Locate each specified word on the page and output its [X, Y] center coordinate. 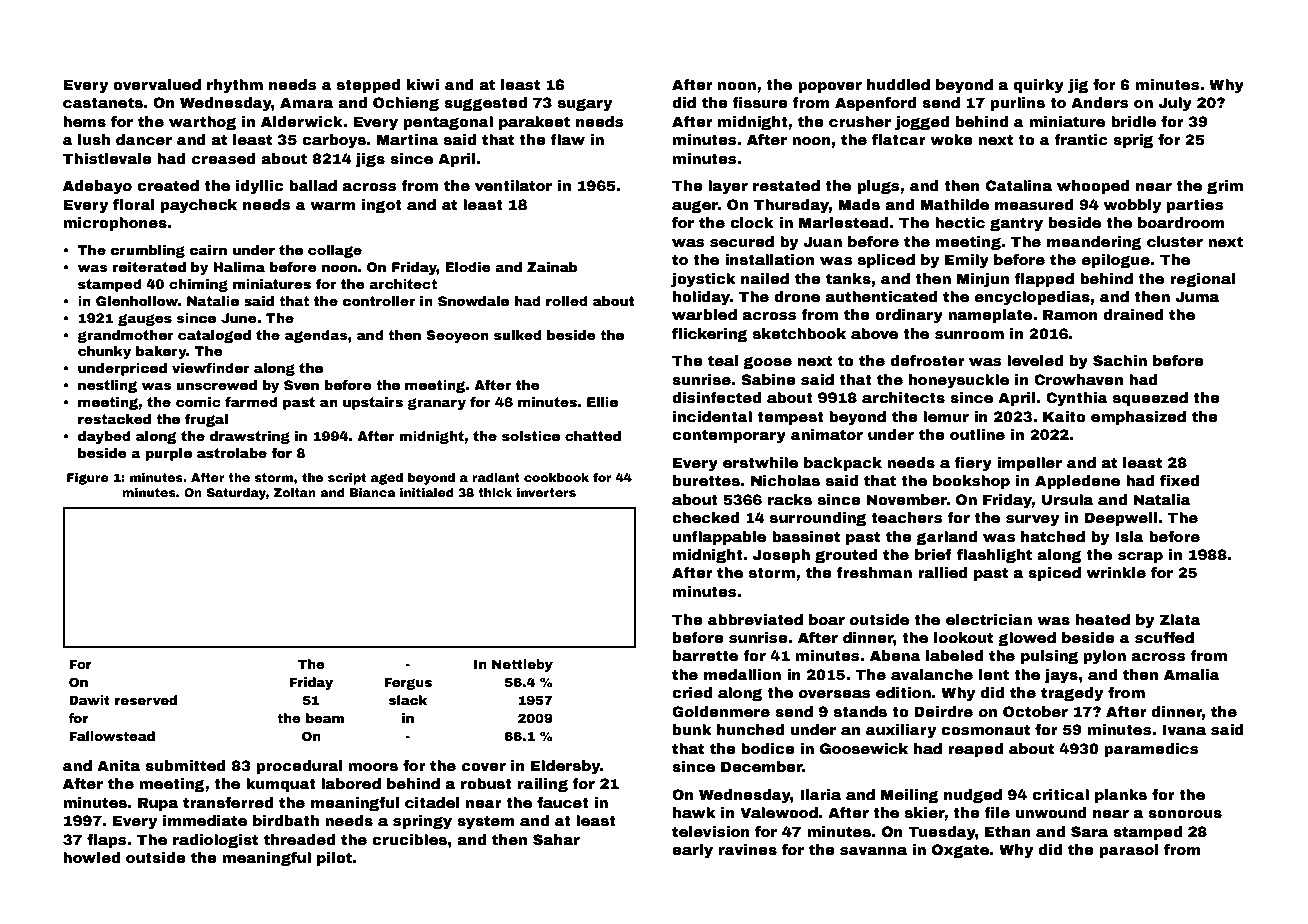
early [692, 851]
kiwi [423, 84]
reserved [146, 700]
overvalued [157, 84]
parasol [1129, 851]
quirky [1038, 86]
